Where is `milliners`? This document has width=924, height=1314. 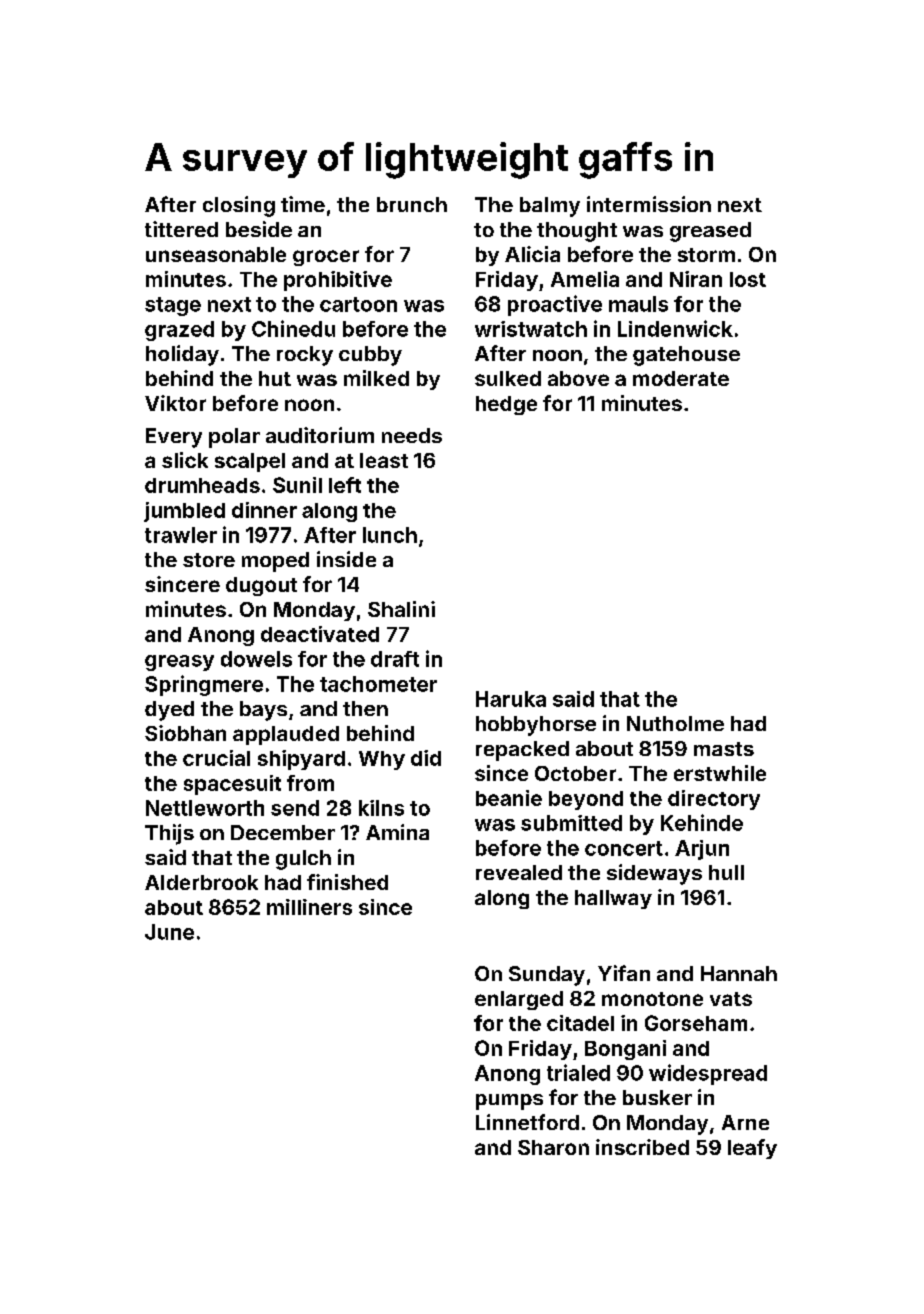
milliners is located at coordinates (309, 907).
